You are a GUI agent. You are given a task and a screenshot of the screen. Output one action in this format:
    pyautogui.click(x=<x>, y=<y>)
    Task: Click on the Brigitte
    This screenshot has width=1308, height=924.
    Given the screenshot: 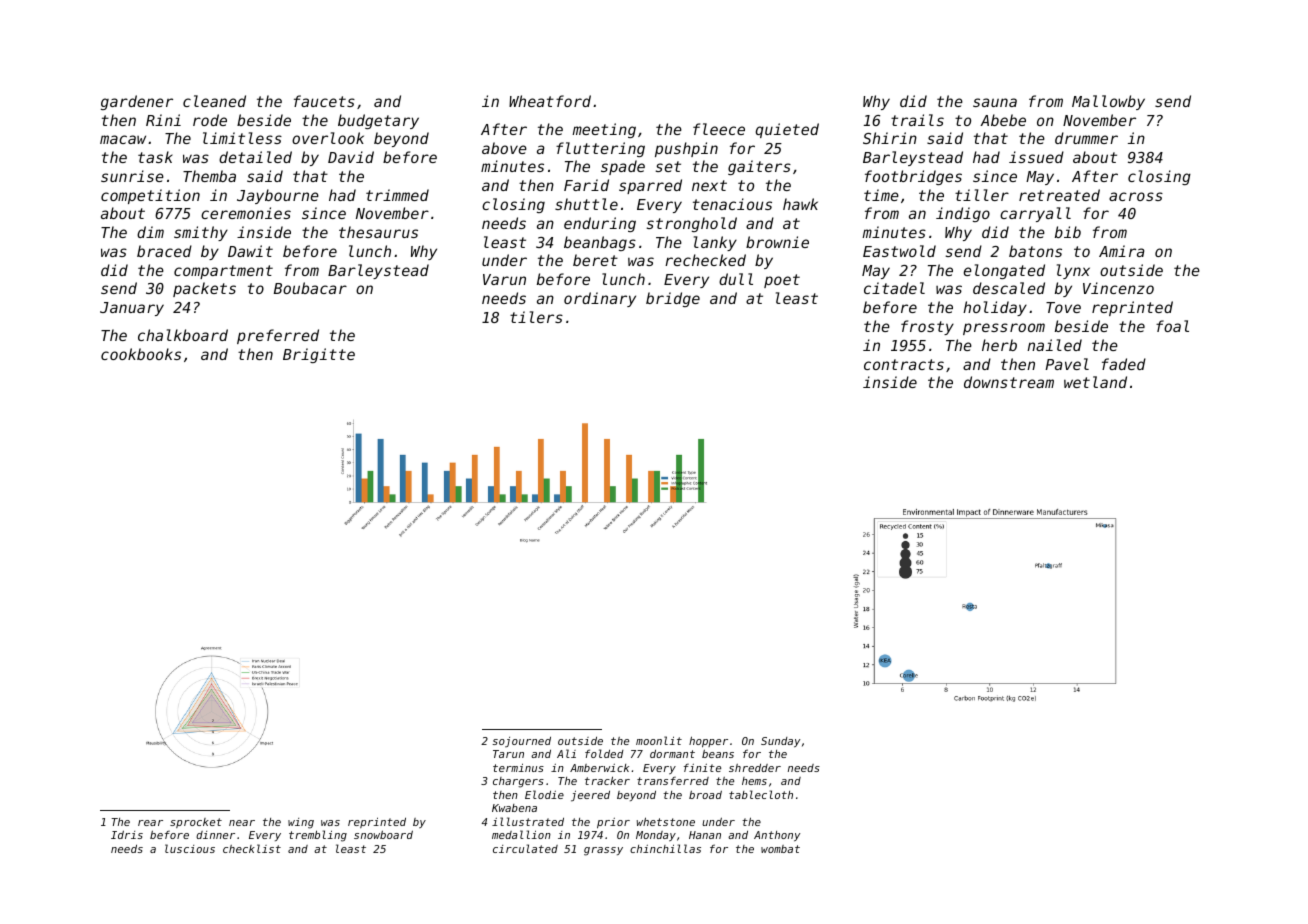 What is the action you would take?
    pyautogui.click(x=319, y=355)
